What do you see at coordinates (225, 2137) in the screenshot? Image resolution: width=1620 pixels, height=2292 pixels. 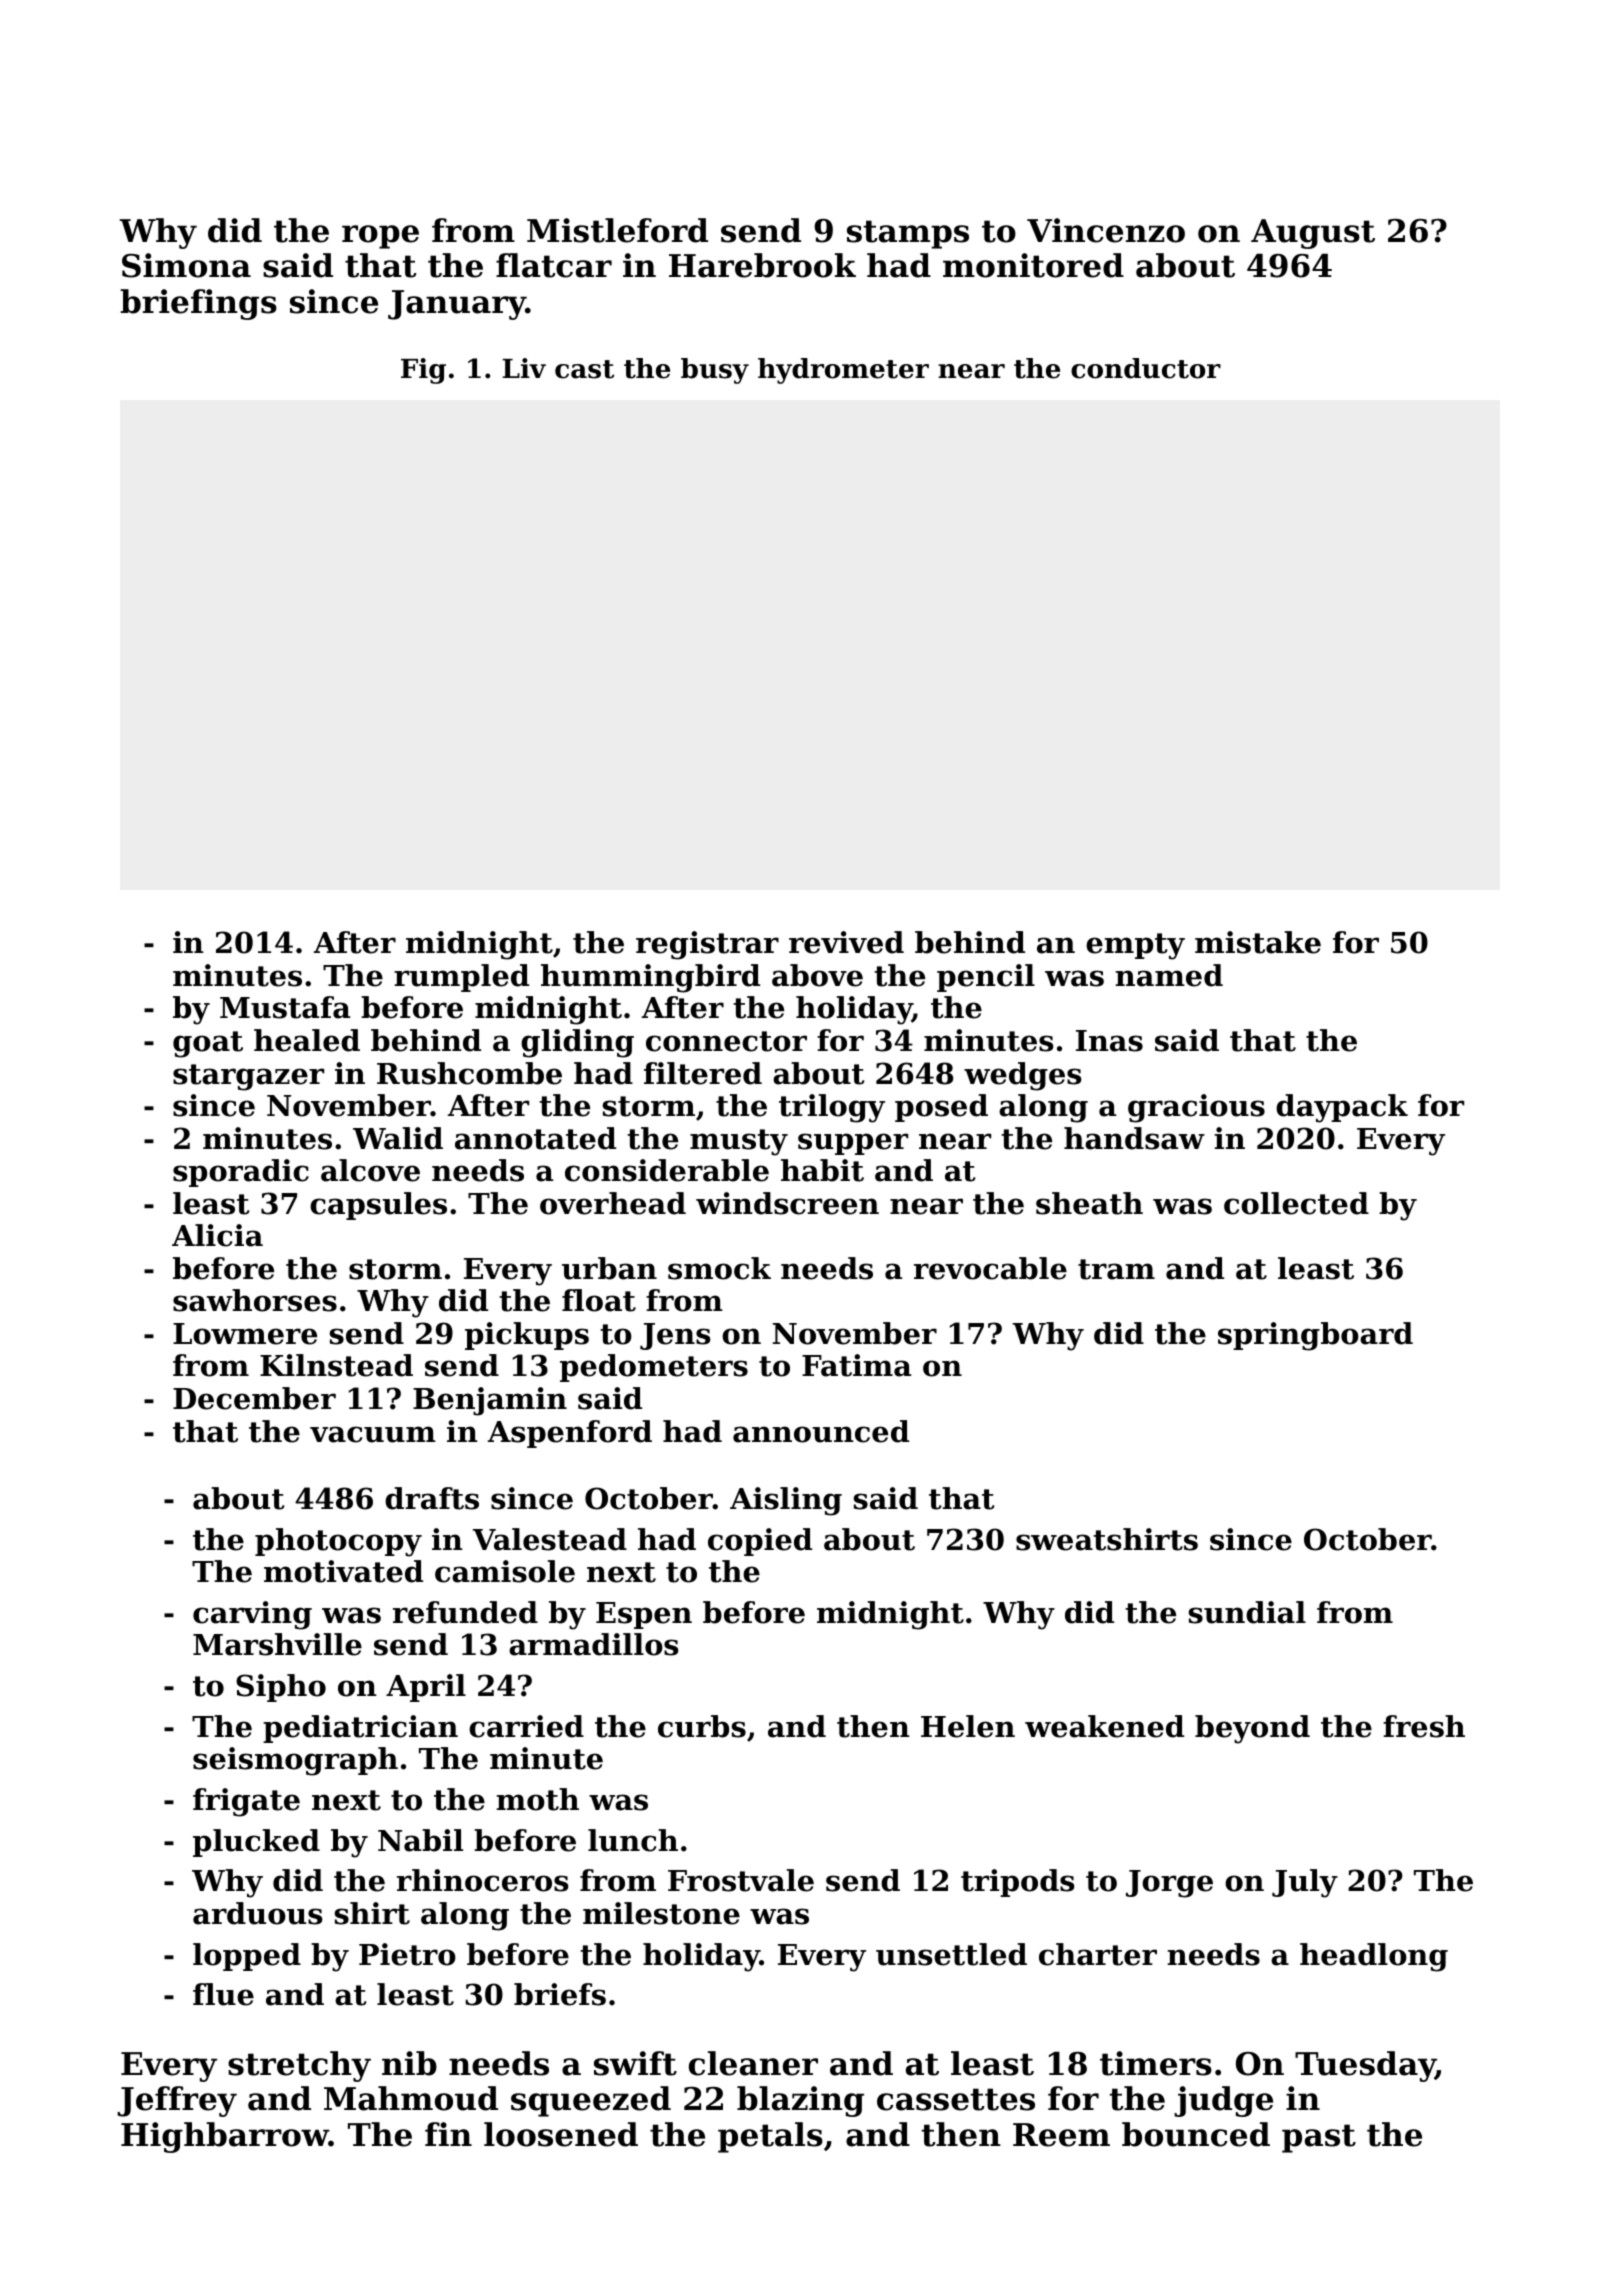 I see `Highbarrow` at bounding box center [225, 2137].
